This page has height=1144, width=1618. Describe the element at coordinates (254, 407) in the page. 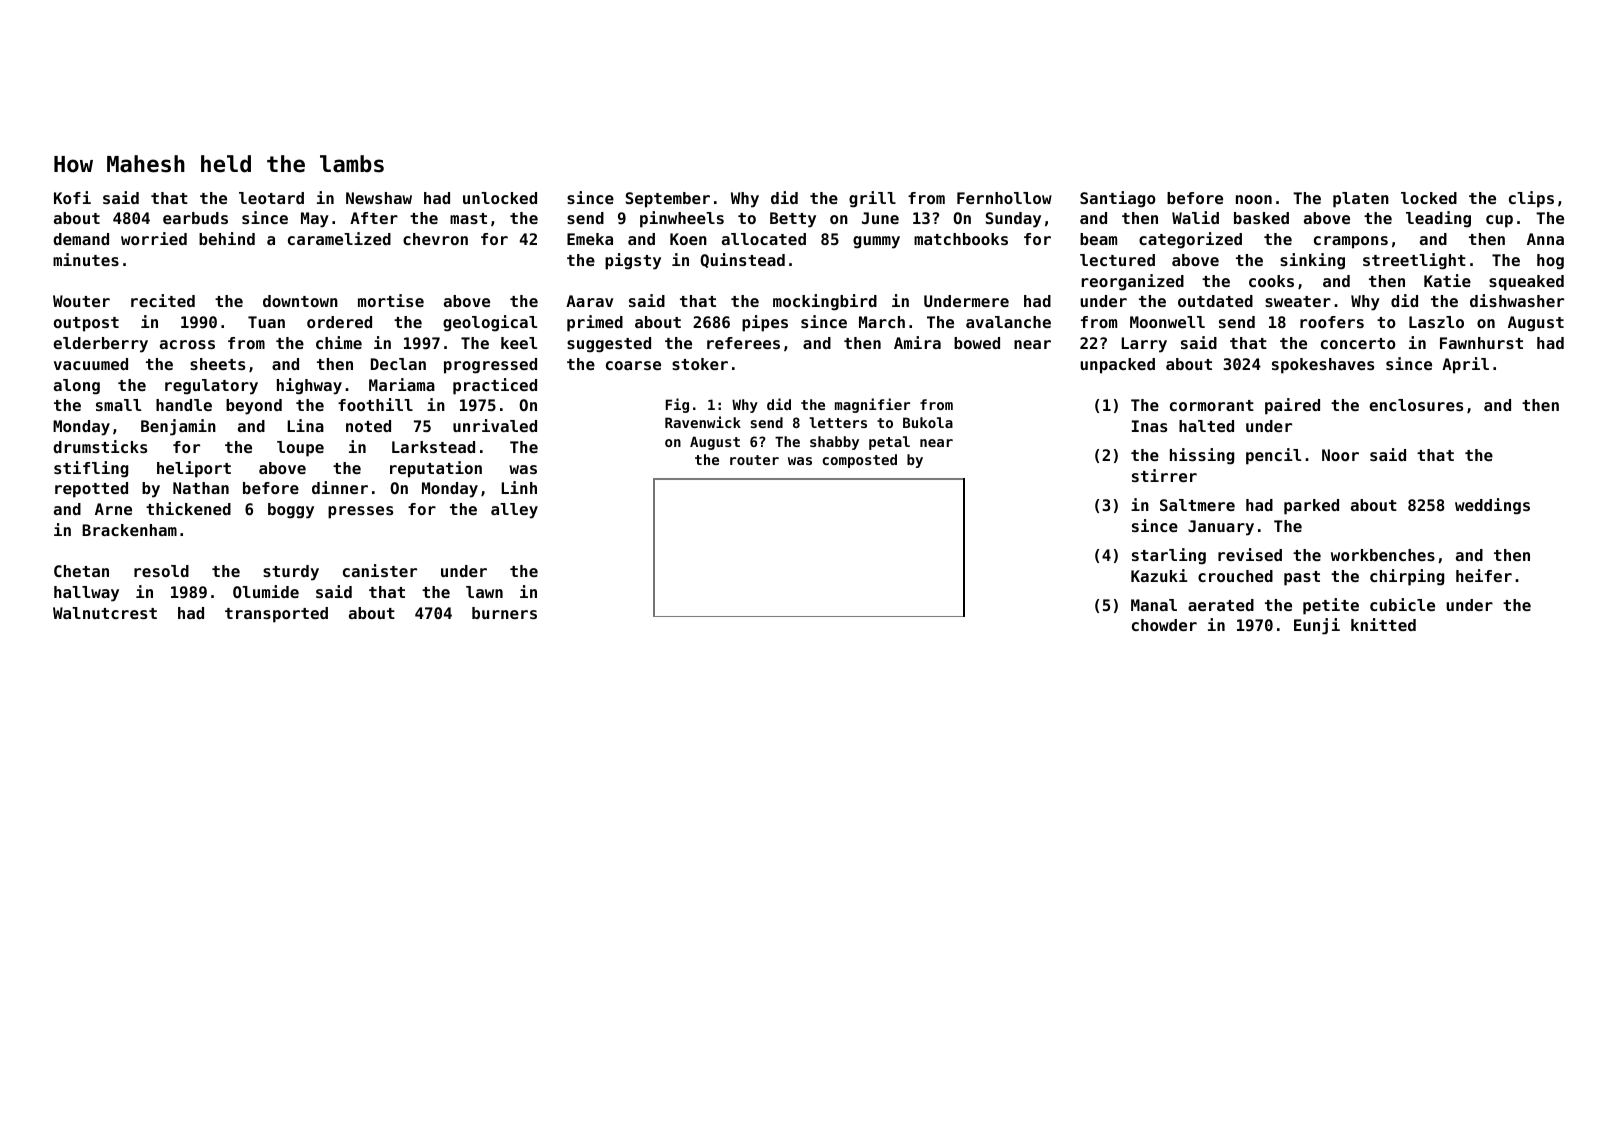

I see `beyond` at that location.
